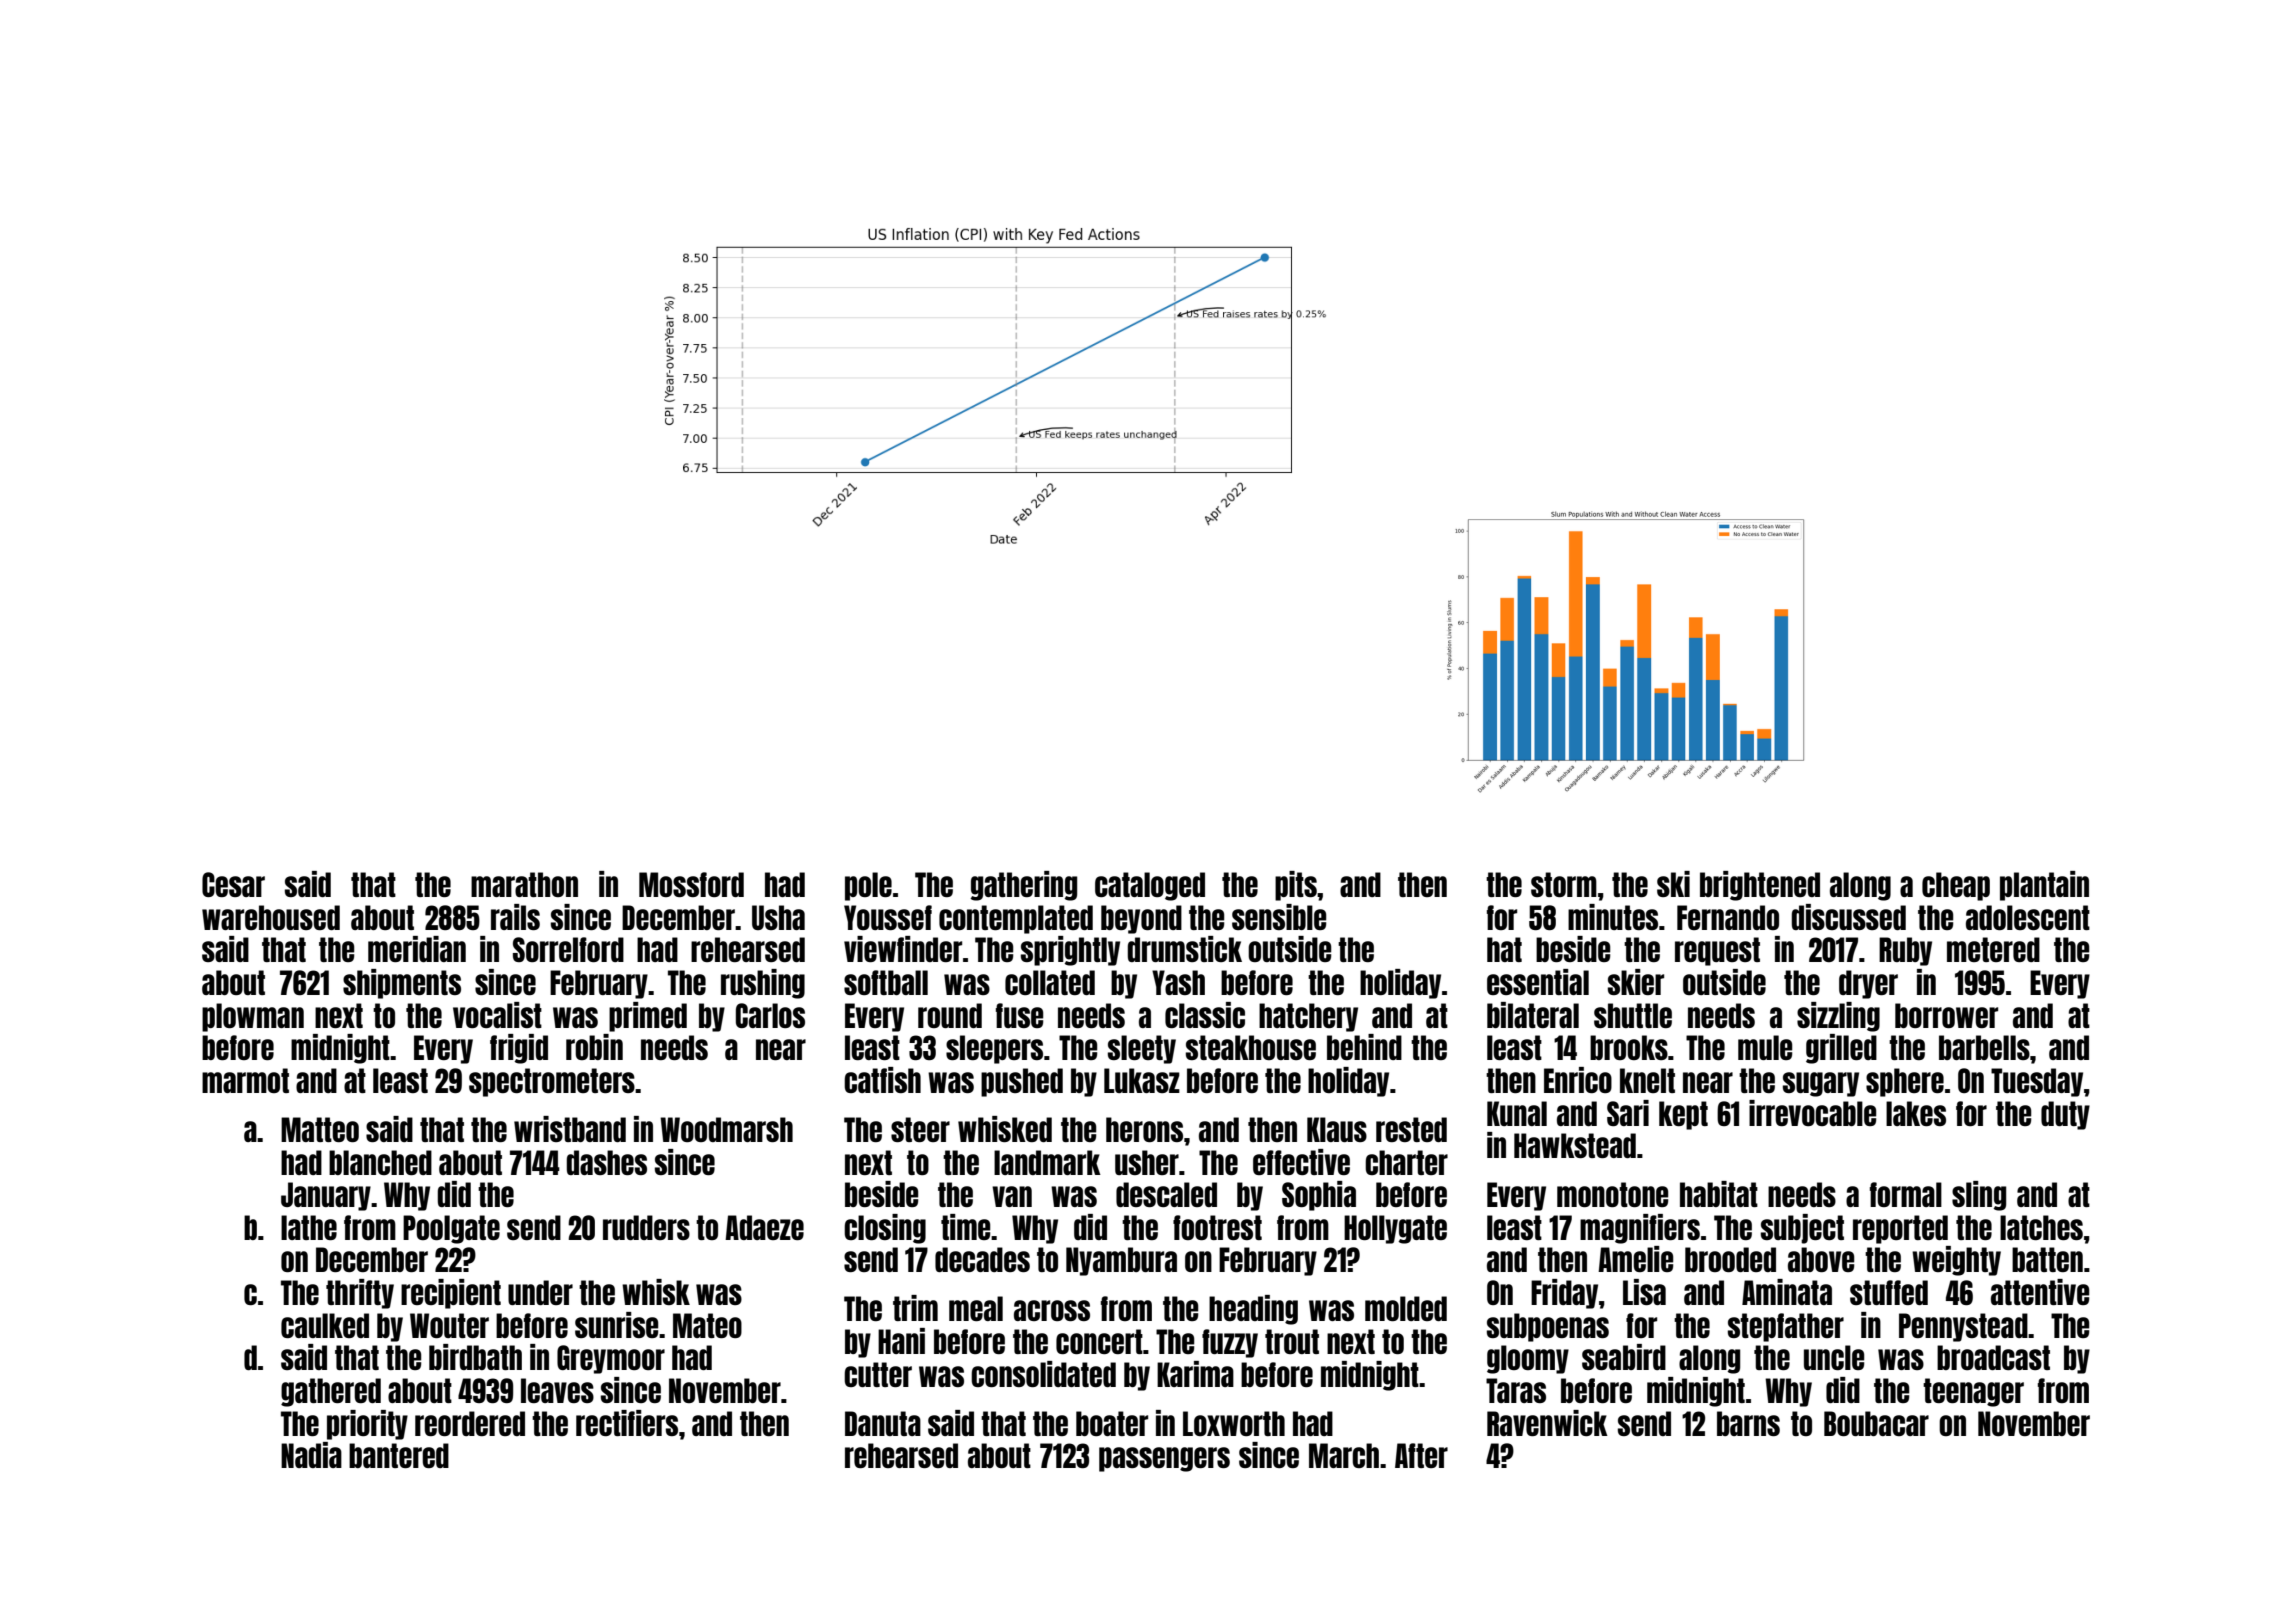 Image resolution: width=2292 pixels, height=1620 pixels. What do you see at coordinates (1838, 1017) in the image?
I see `sizzling` at bounding box center [1838, 1017].
